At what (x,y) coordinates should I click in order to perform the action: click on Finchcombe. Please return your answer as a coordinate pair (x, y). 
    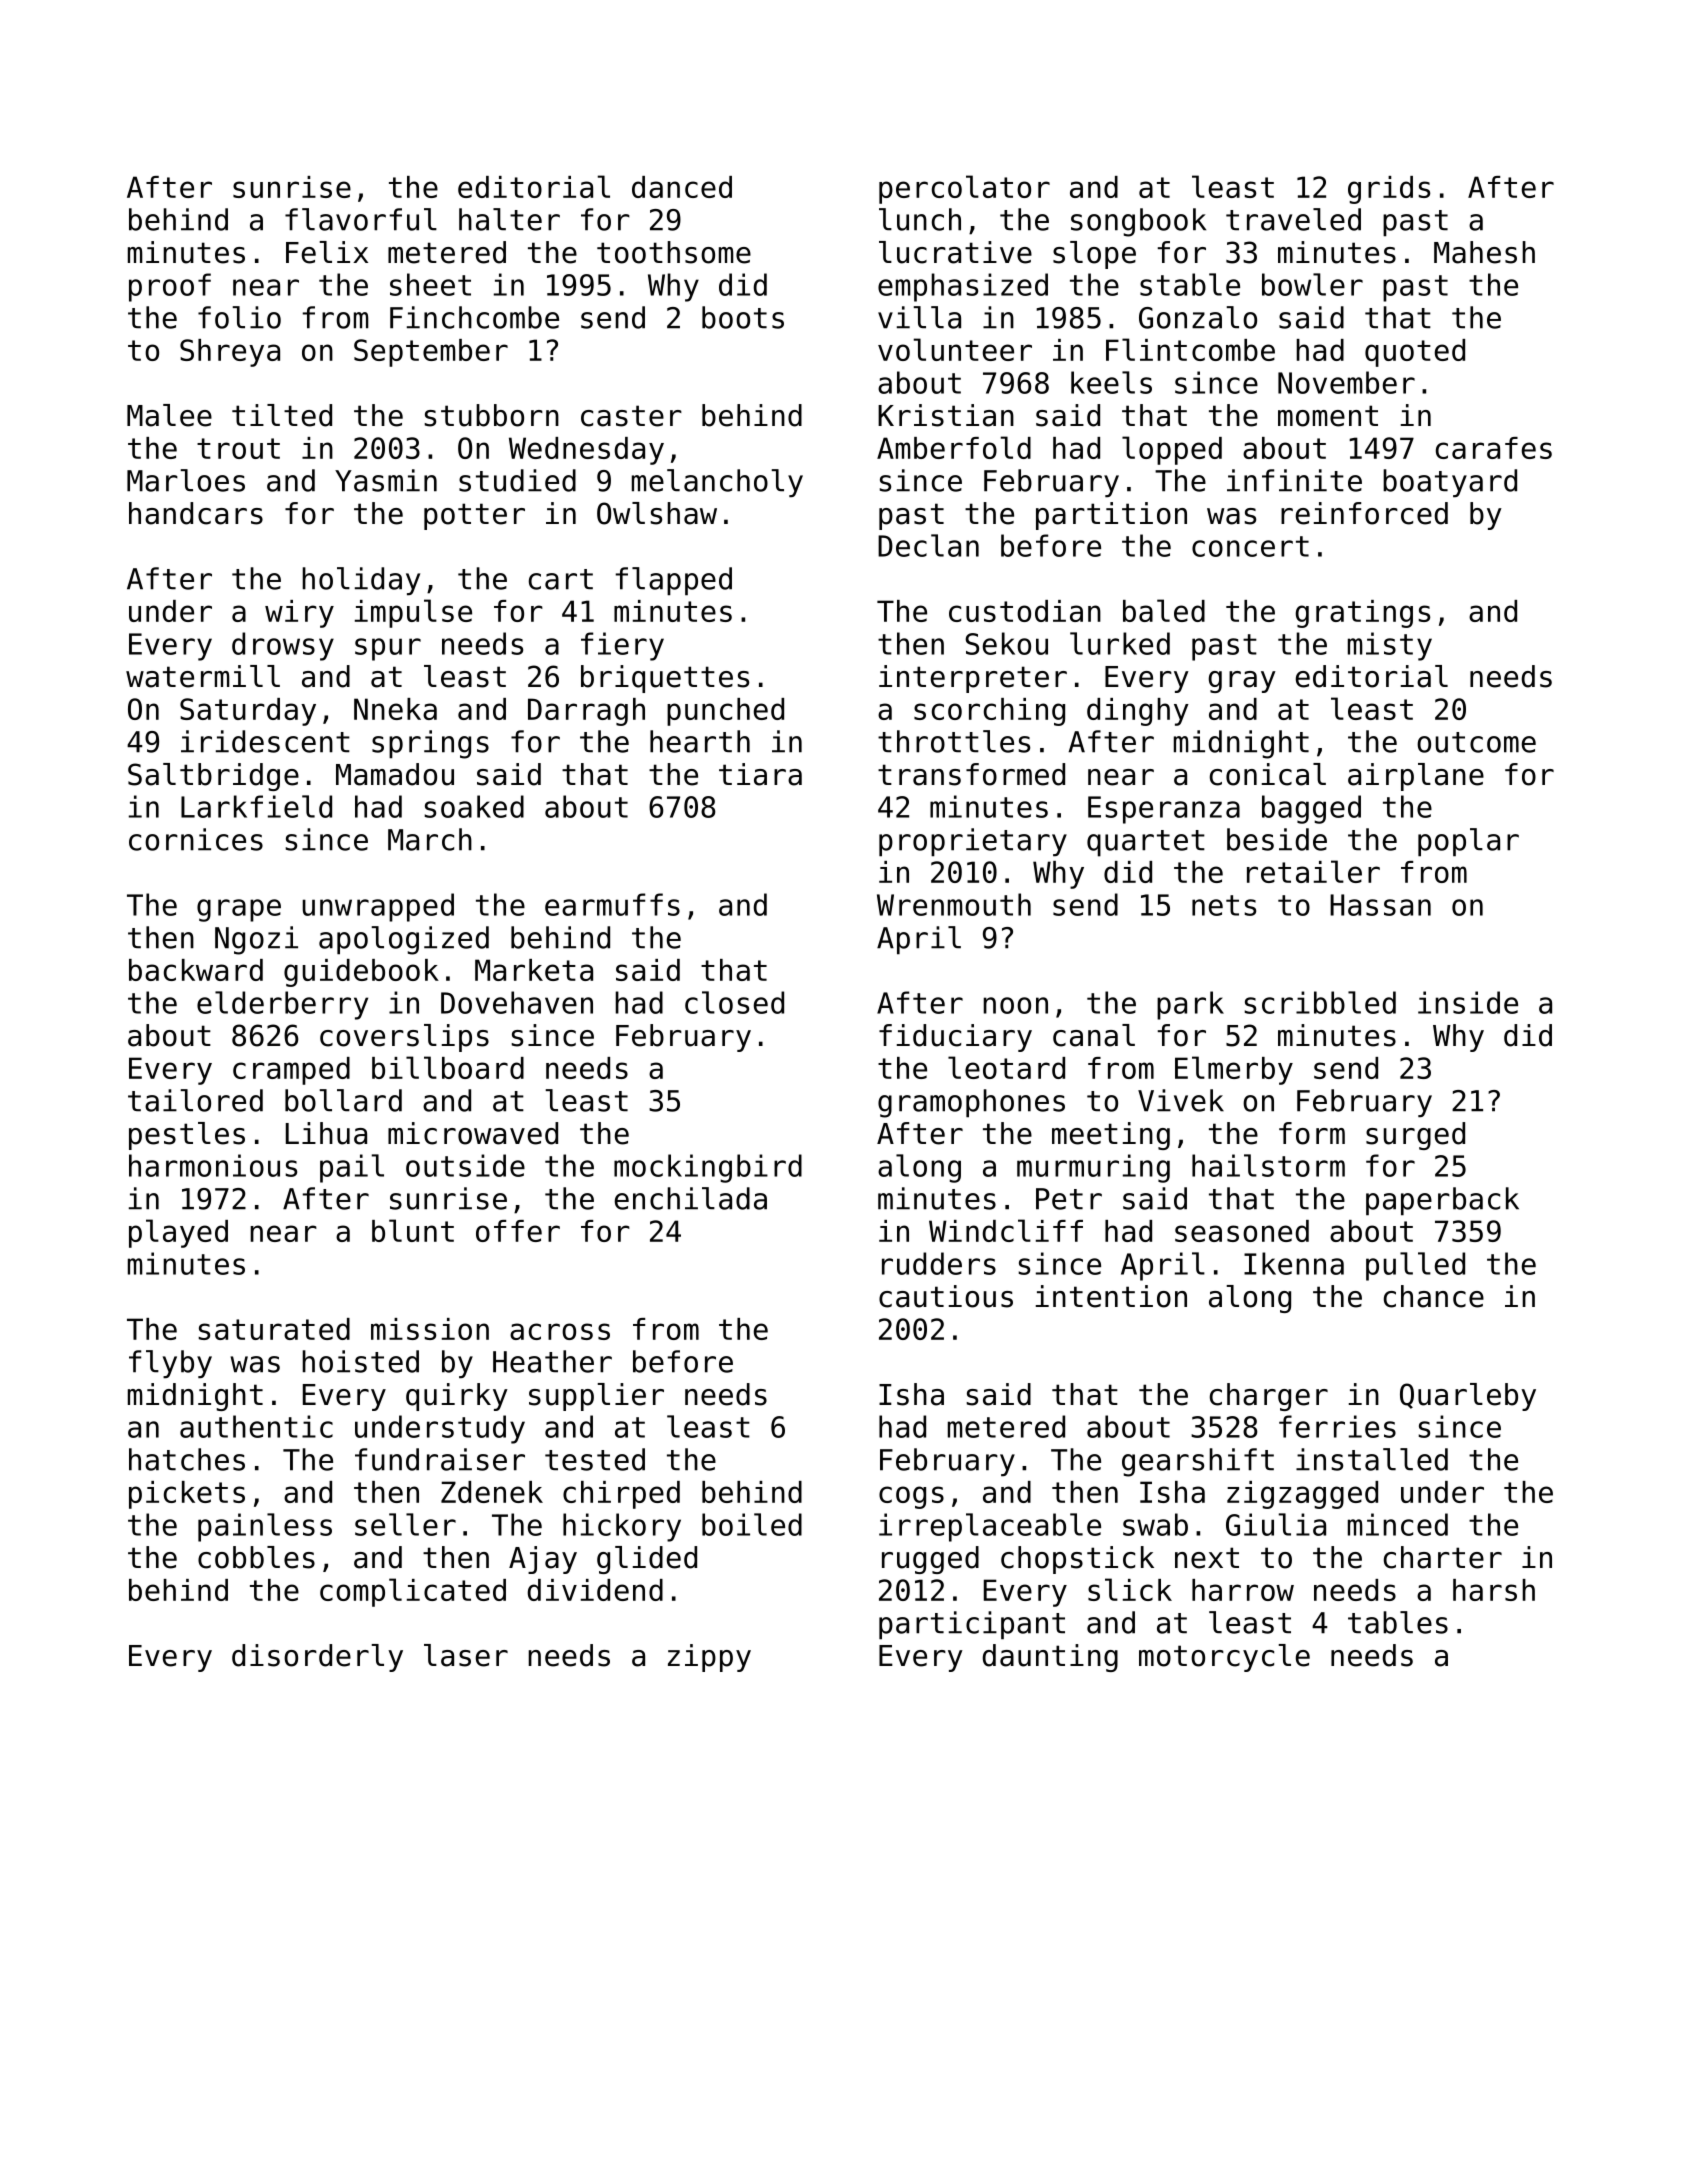
    Looking at the image, I should click on (474, 317).
